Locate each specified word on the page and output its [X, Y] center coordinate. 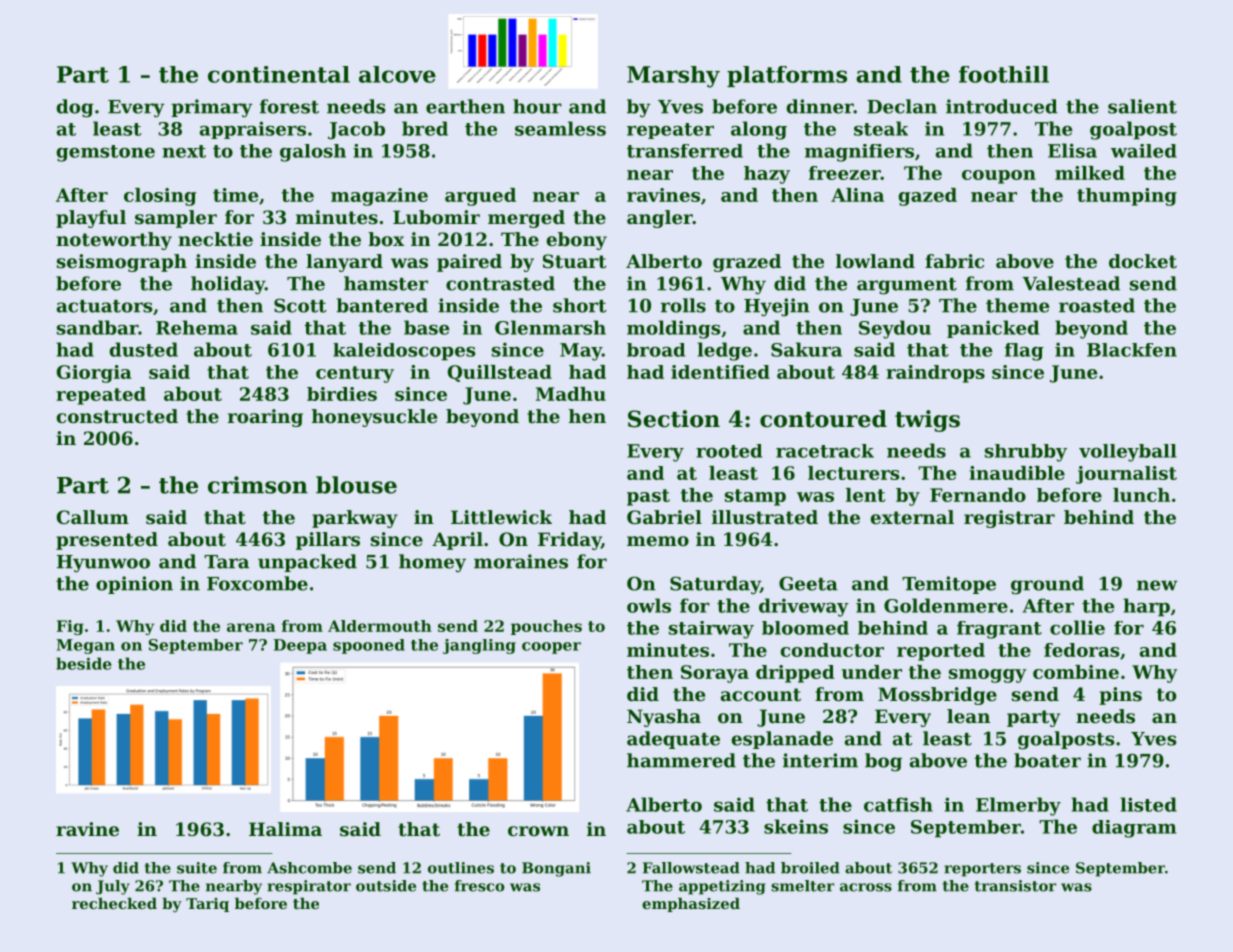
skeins [796, 826]
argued [480, 197]
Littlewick [501, 517]
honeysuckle [374, 418]
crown [538, 831]
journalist [1126, 475]
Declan [902, 106]
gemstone [106, 153]
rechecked [114, 903]
